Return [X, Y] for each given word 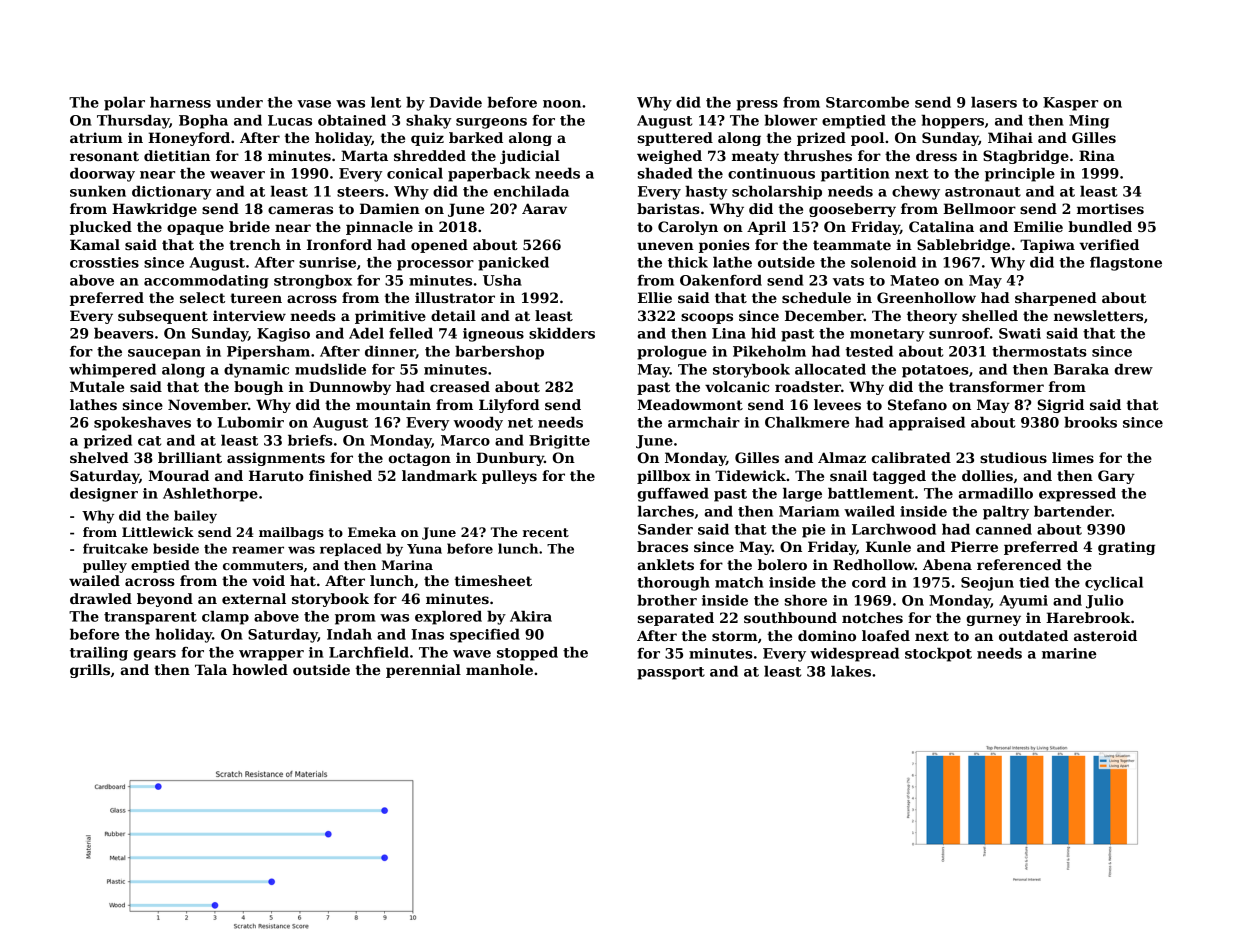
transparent [150, 618]
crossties [104, 262]
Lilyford [509, 406]
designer [104, 495]
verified [1109, 244]
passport [671, 673]
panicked [513, 264]
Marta [364, 155]
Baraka [1081, 369]
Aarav [544, 208]
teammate [852, 245]
